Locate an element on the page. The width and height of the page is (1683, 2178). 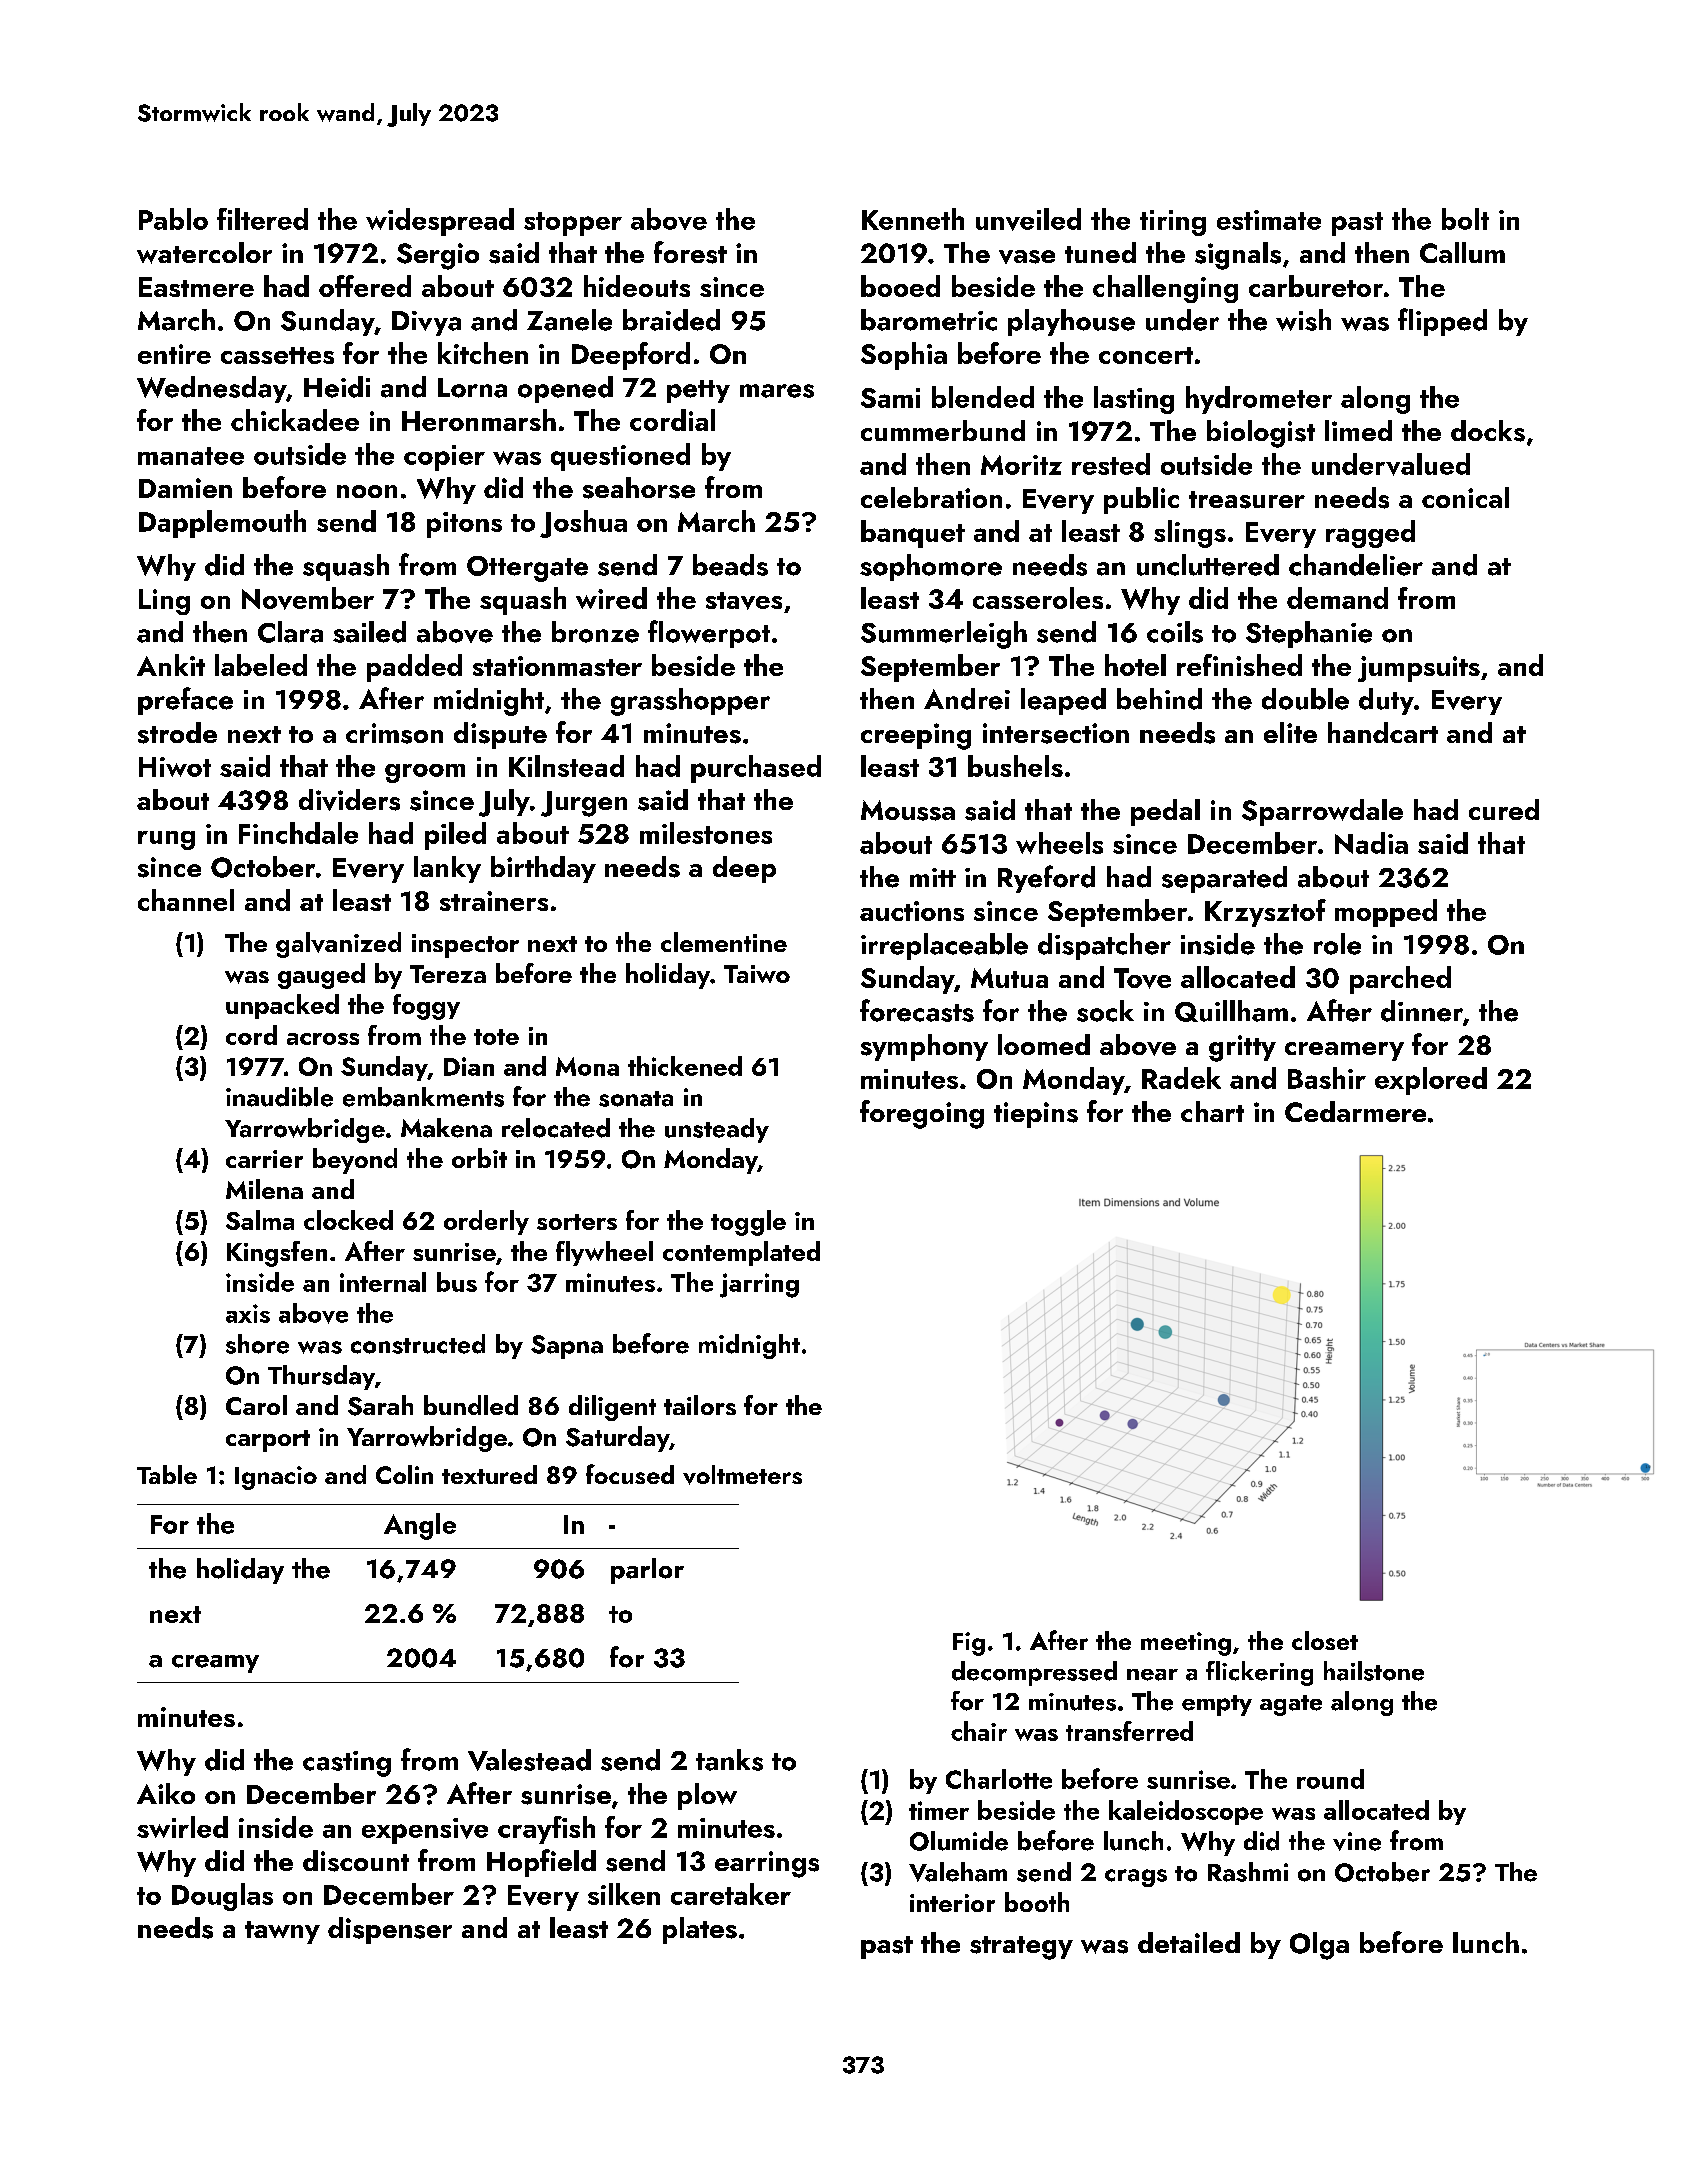
cured is located at coordinates (1504, 809).
